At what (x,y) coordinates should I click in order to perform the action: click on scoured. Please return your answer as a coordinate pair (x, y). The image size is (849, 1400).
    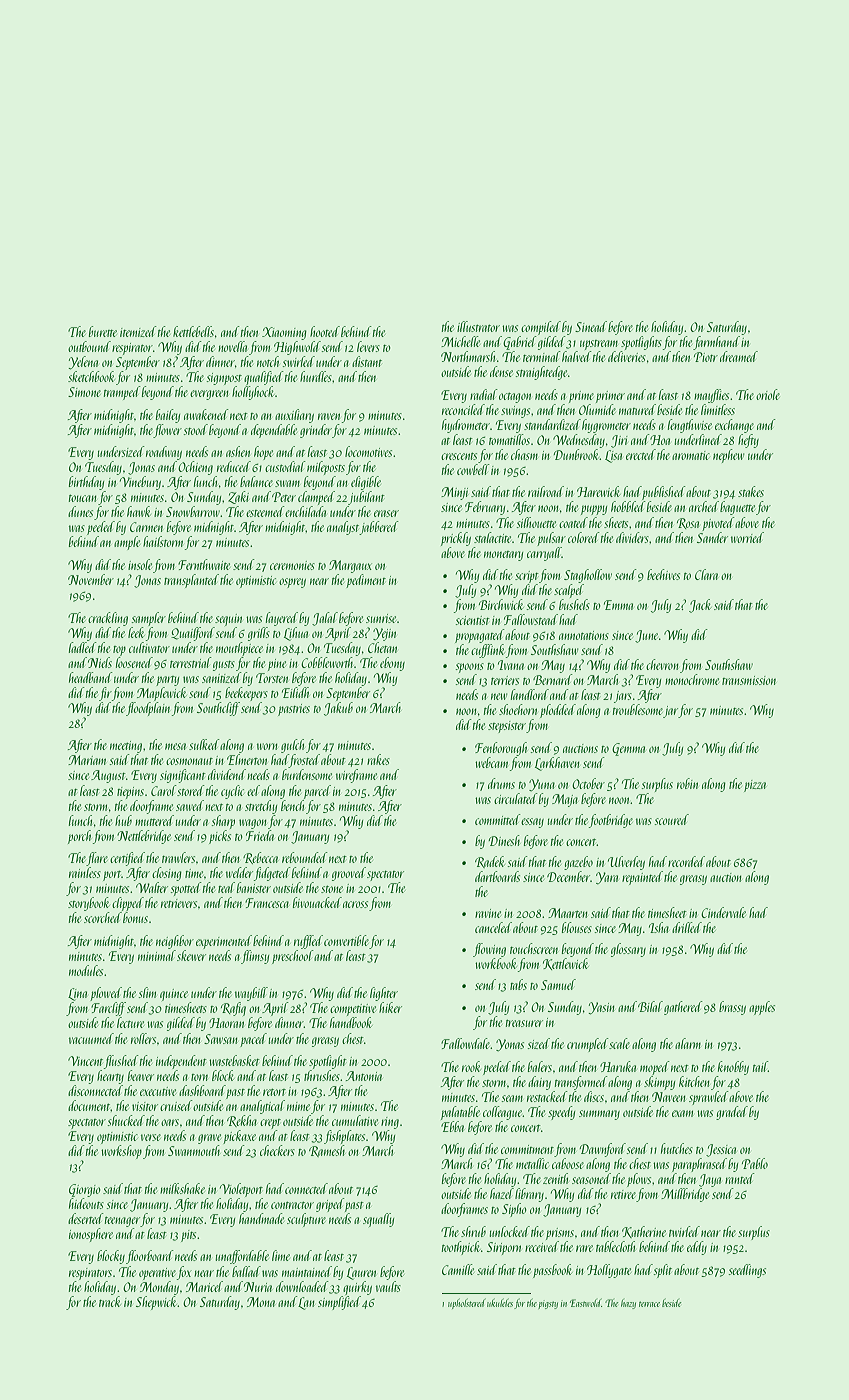
    Looking at the image, I should click on (672, 819).
